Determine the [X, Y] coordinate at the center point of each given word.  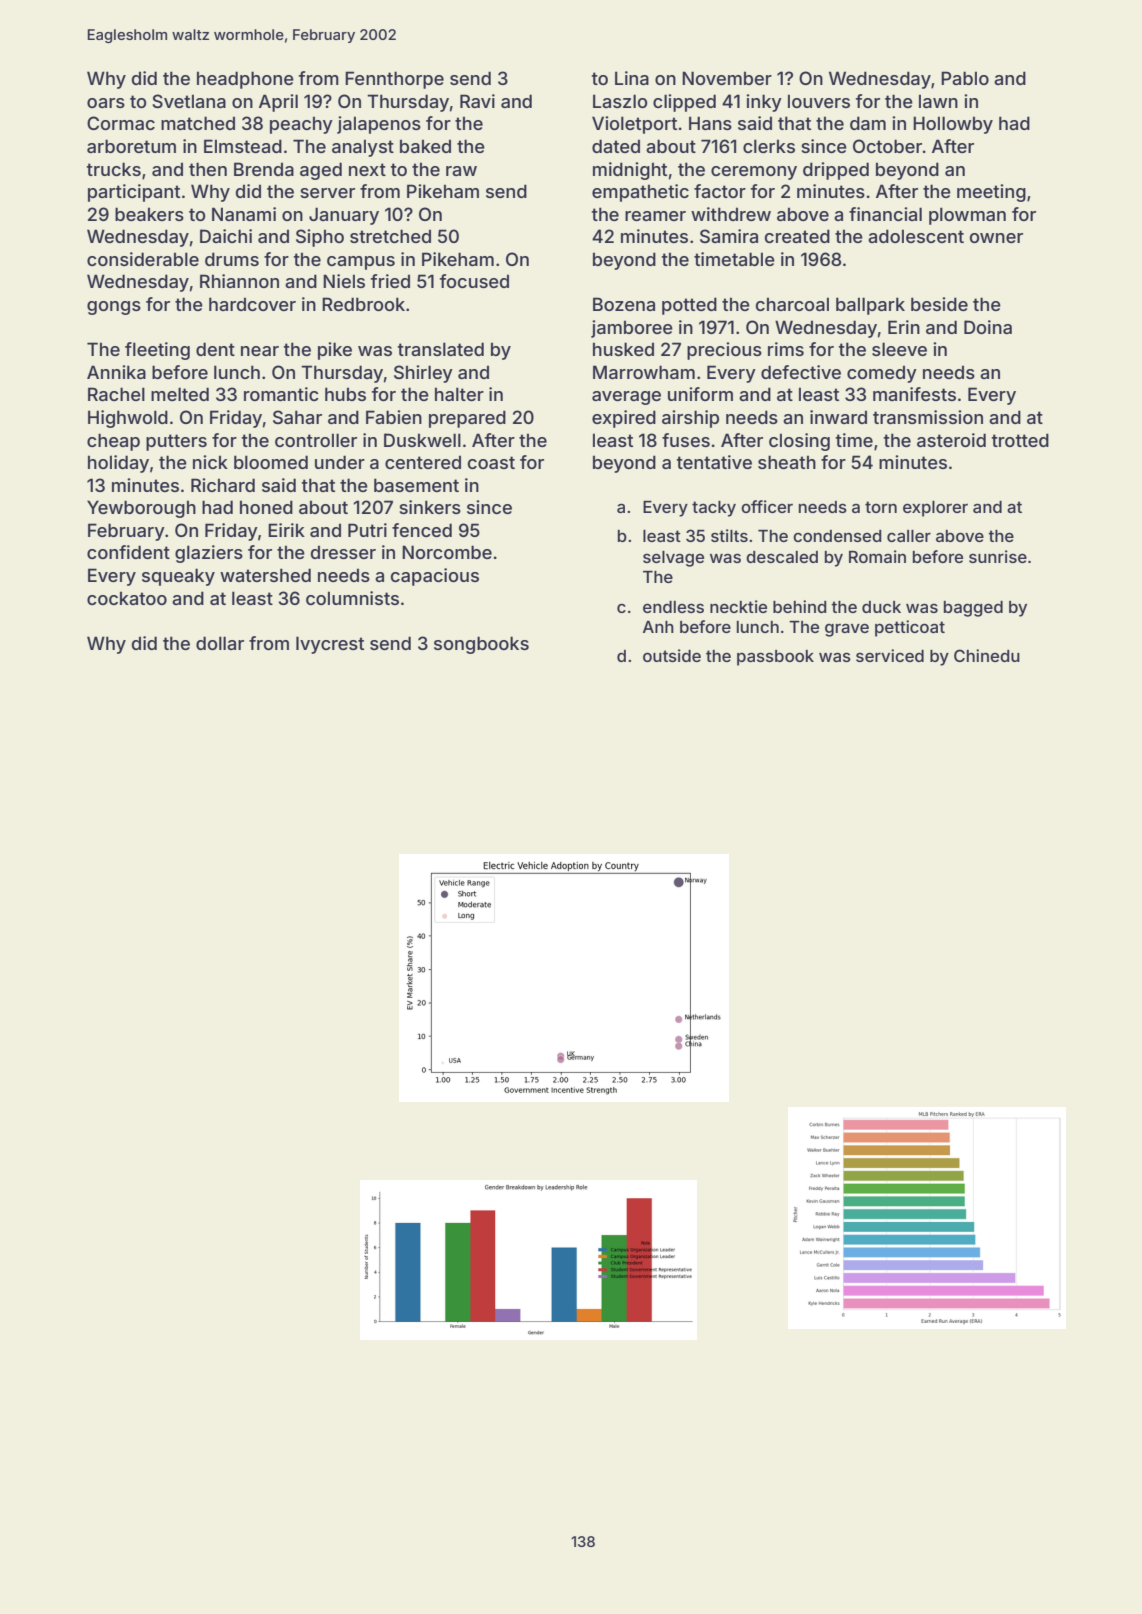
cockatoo [127, 598]
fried [390, 281]
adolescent [916, 236]
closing [799, 442]
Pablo [965, 78]
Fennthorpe [394, 80]
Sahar [297, 417]
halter [459, 394]
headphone [245, 80]
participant [134, 193]
